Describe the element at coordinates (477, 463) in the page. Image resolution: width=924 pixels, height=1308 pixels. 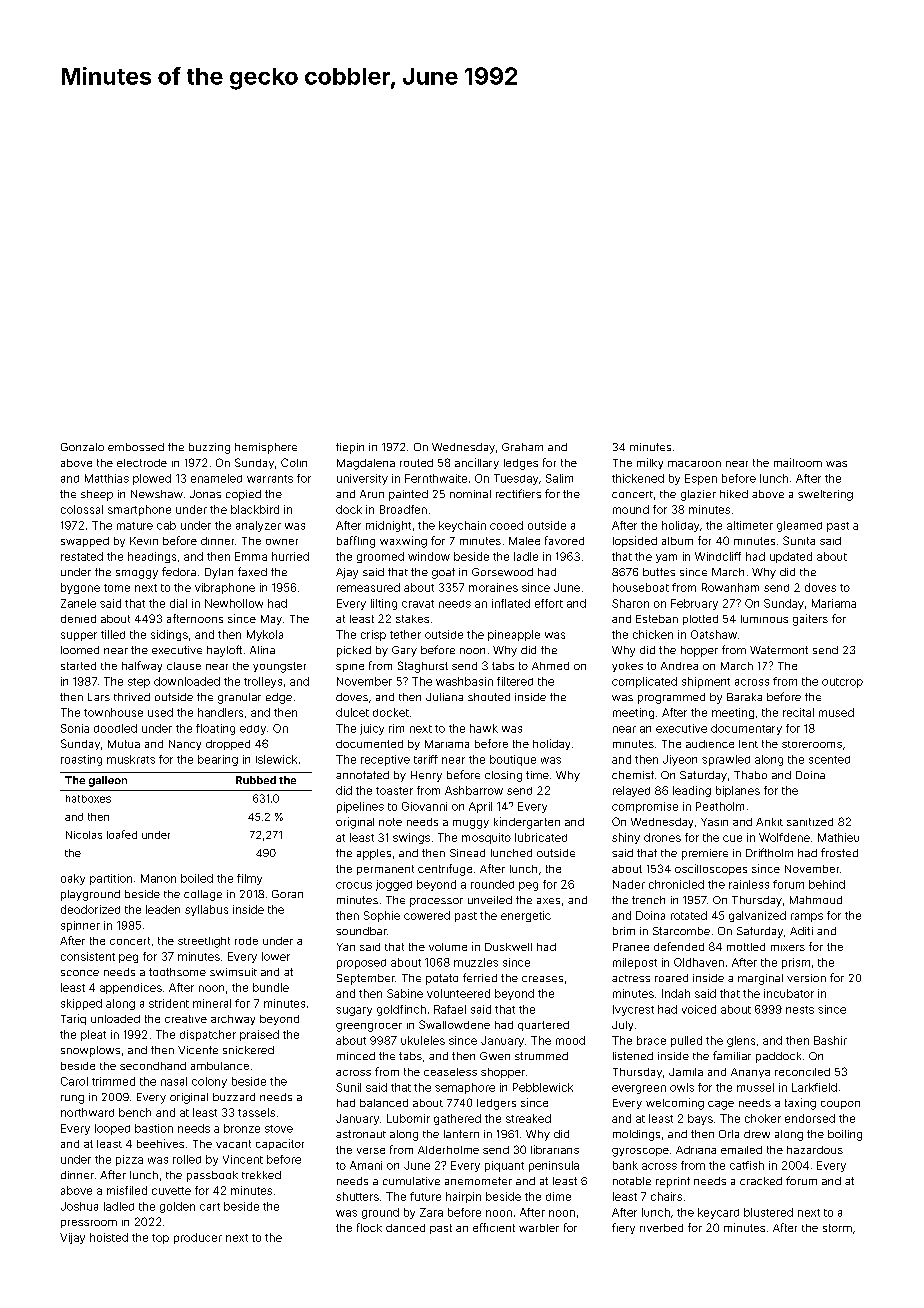
I see `ancillary` at that location.
